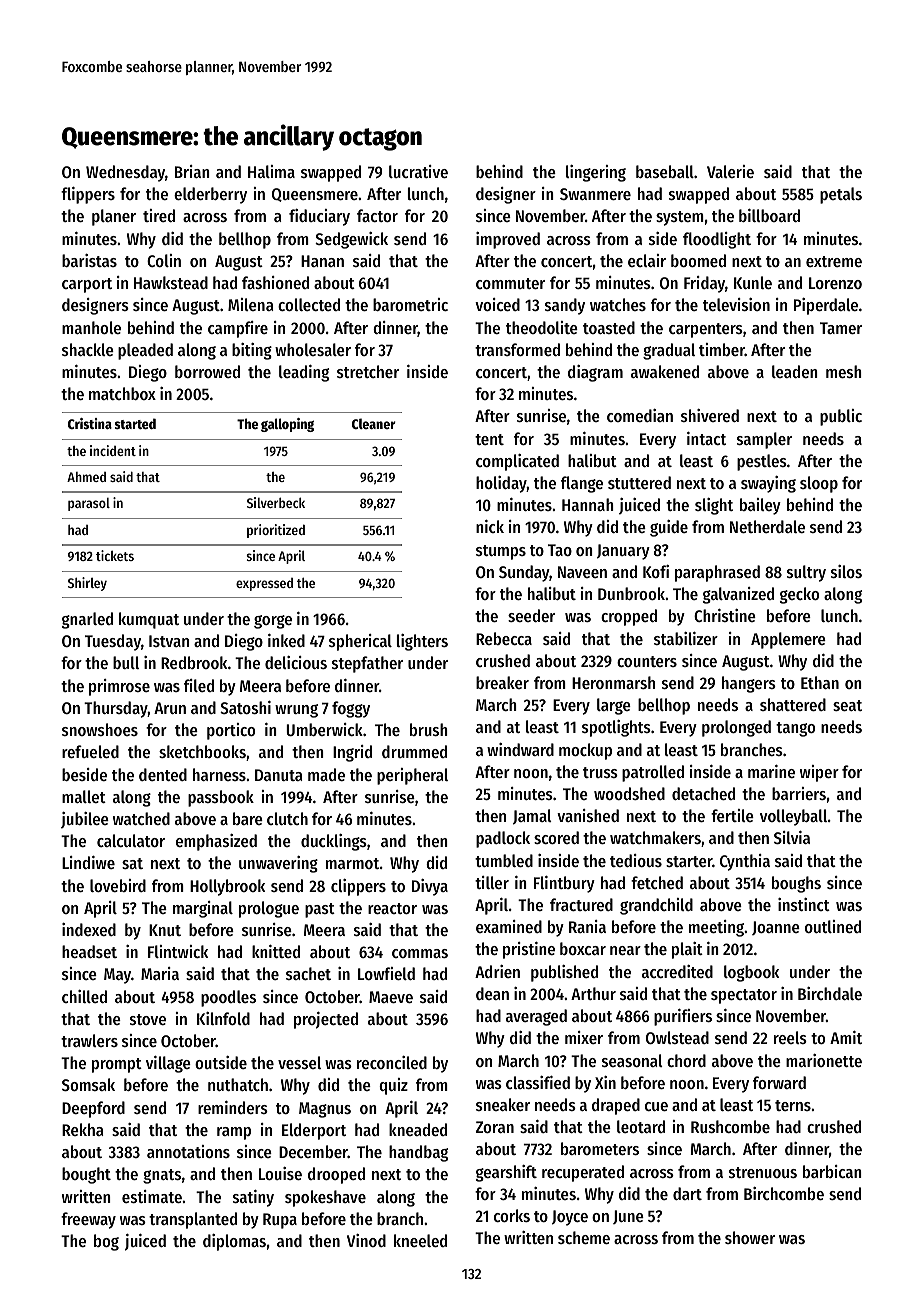 This screenshot has width=924, height=1308. What do you see at coordinates (536, 1017) in the screenshot?
I see `averaged` at bounding box center [536, 1017].
